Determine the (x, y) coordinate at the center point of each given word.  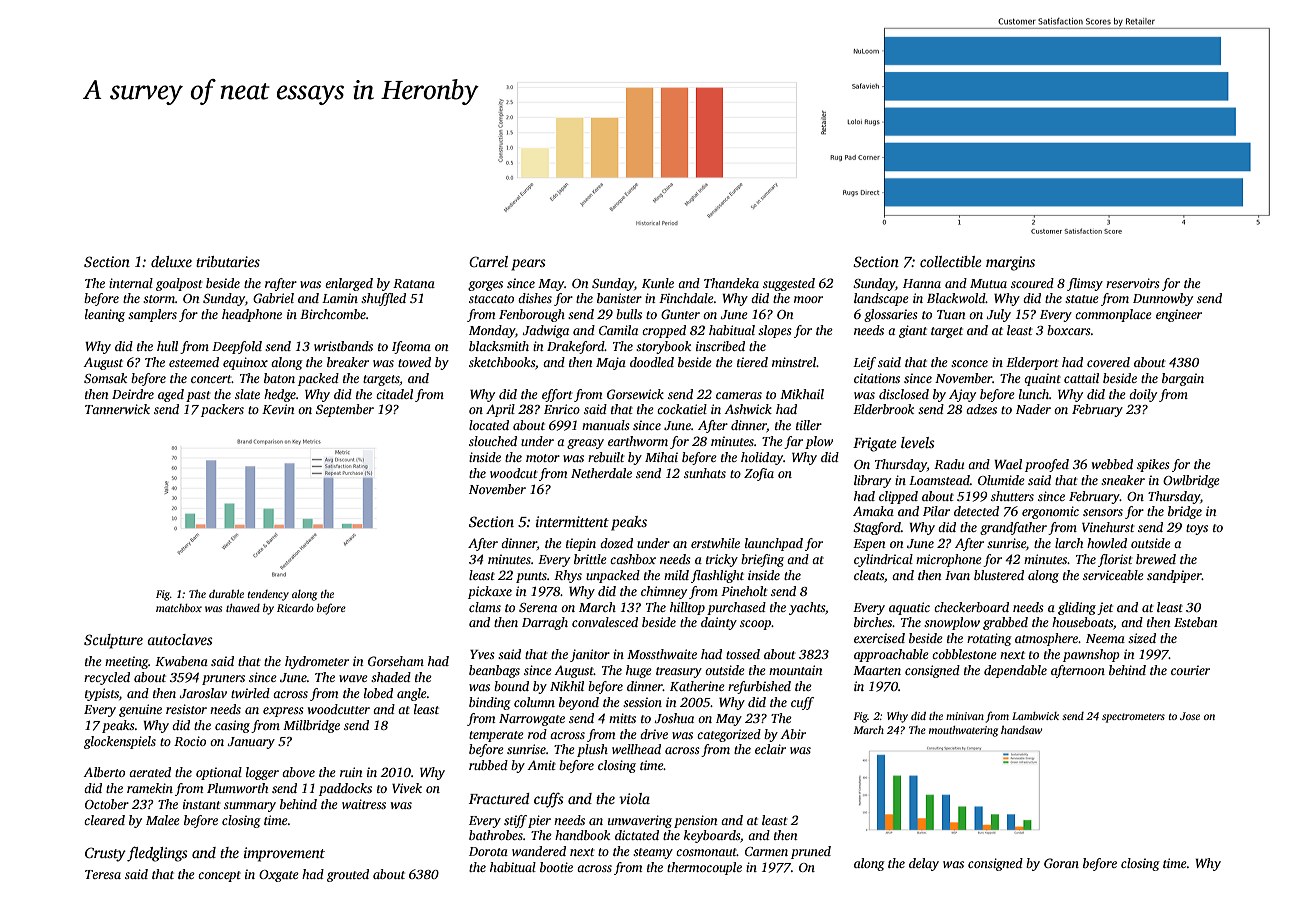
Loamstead (939, 480)
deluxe (171, 261)
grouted (348, 875)
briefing (762, 560)
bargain (1183, 379)
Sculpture (113, 641)
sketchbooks (502, 362)
